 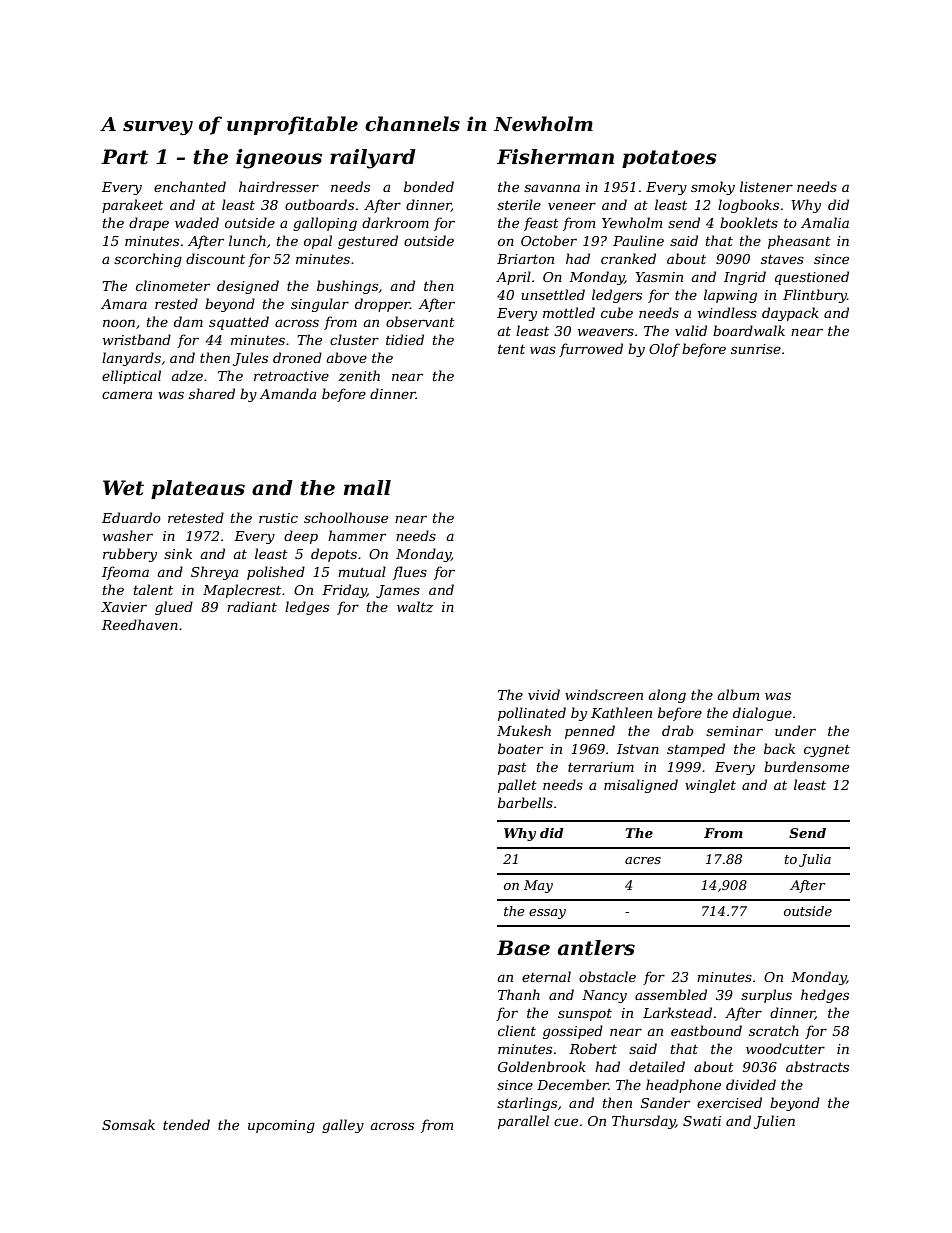 I want to click on upcoming, so click(x=281, y=1126).
